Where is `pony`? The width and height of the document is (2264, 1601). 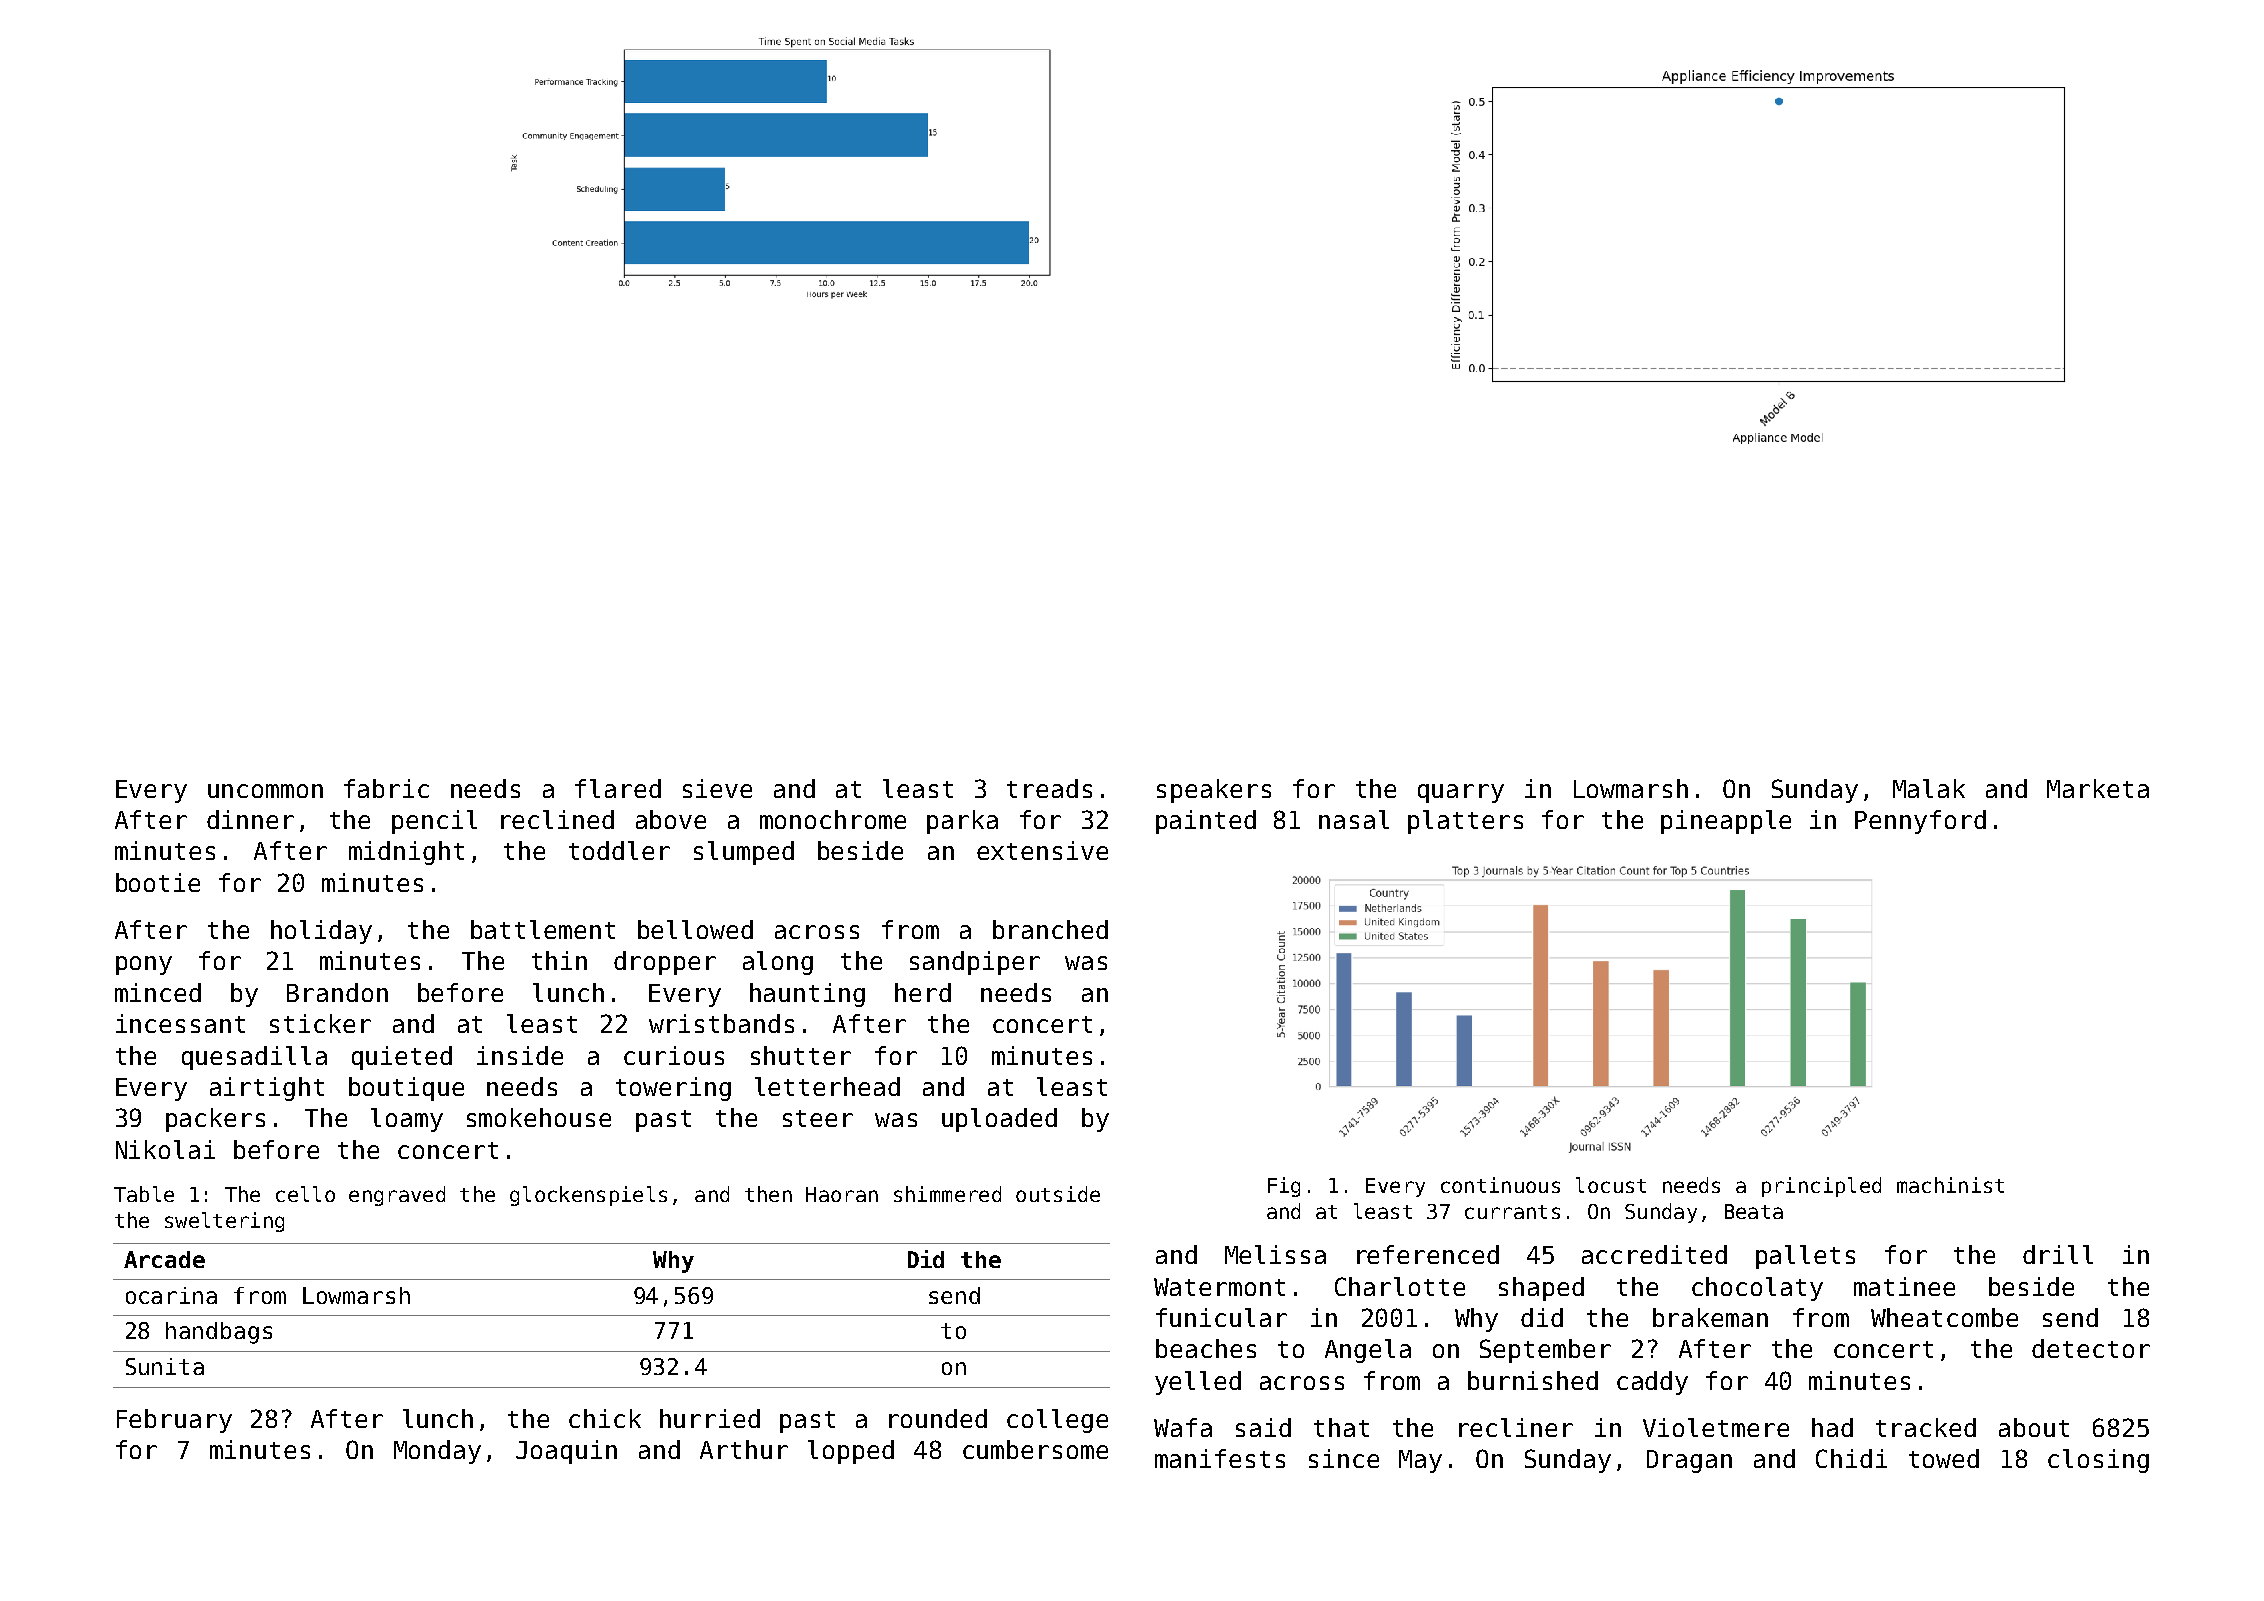 pony is located at coordinates (144, 965).
